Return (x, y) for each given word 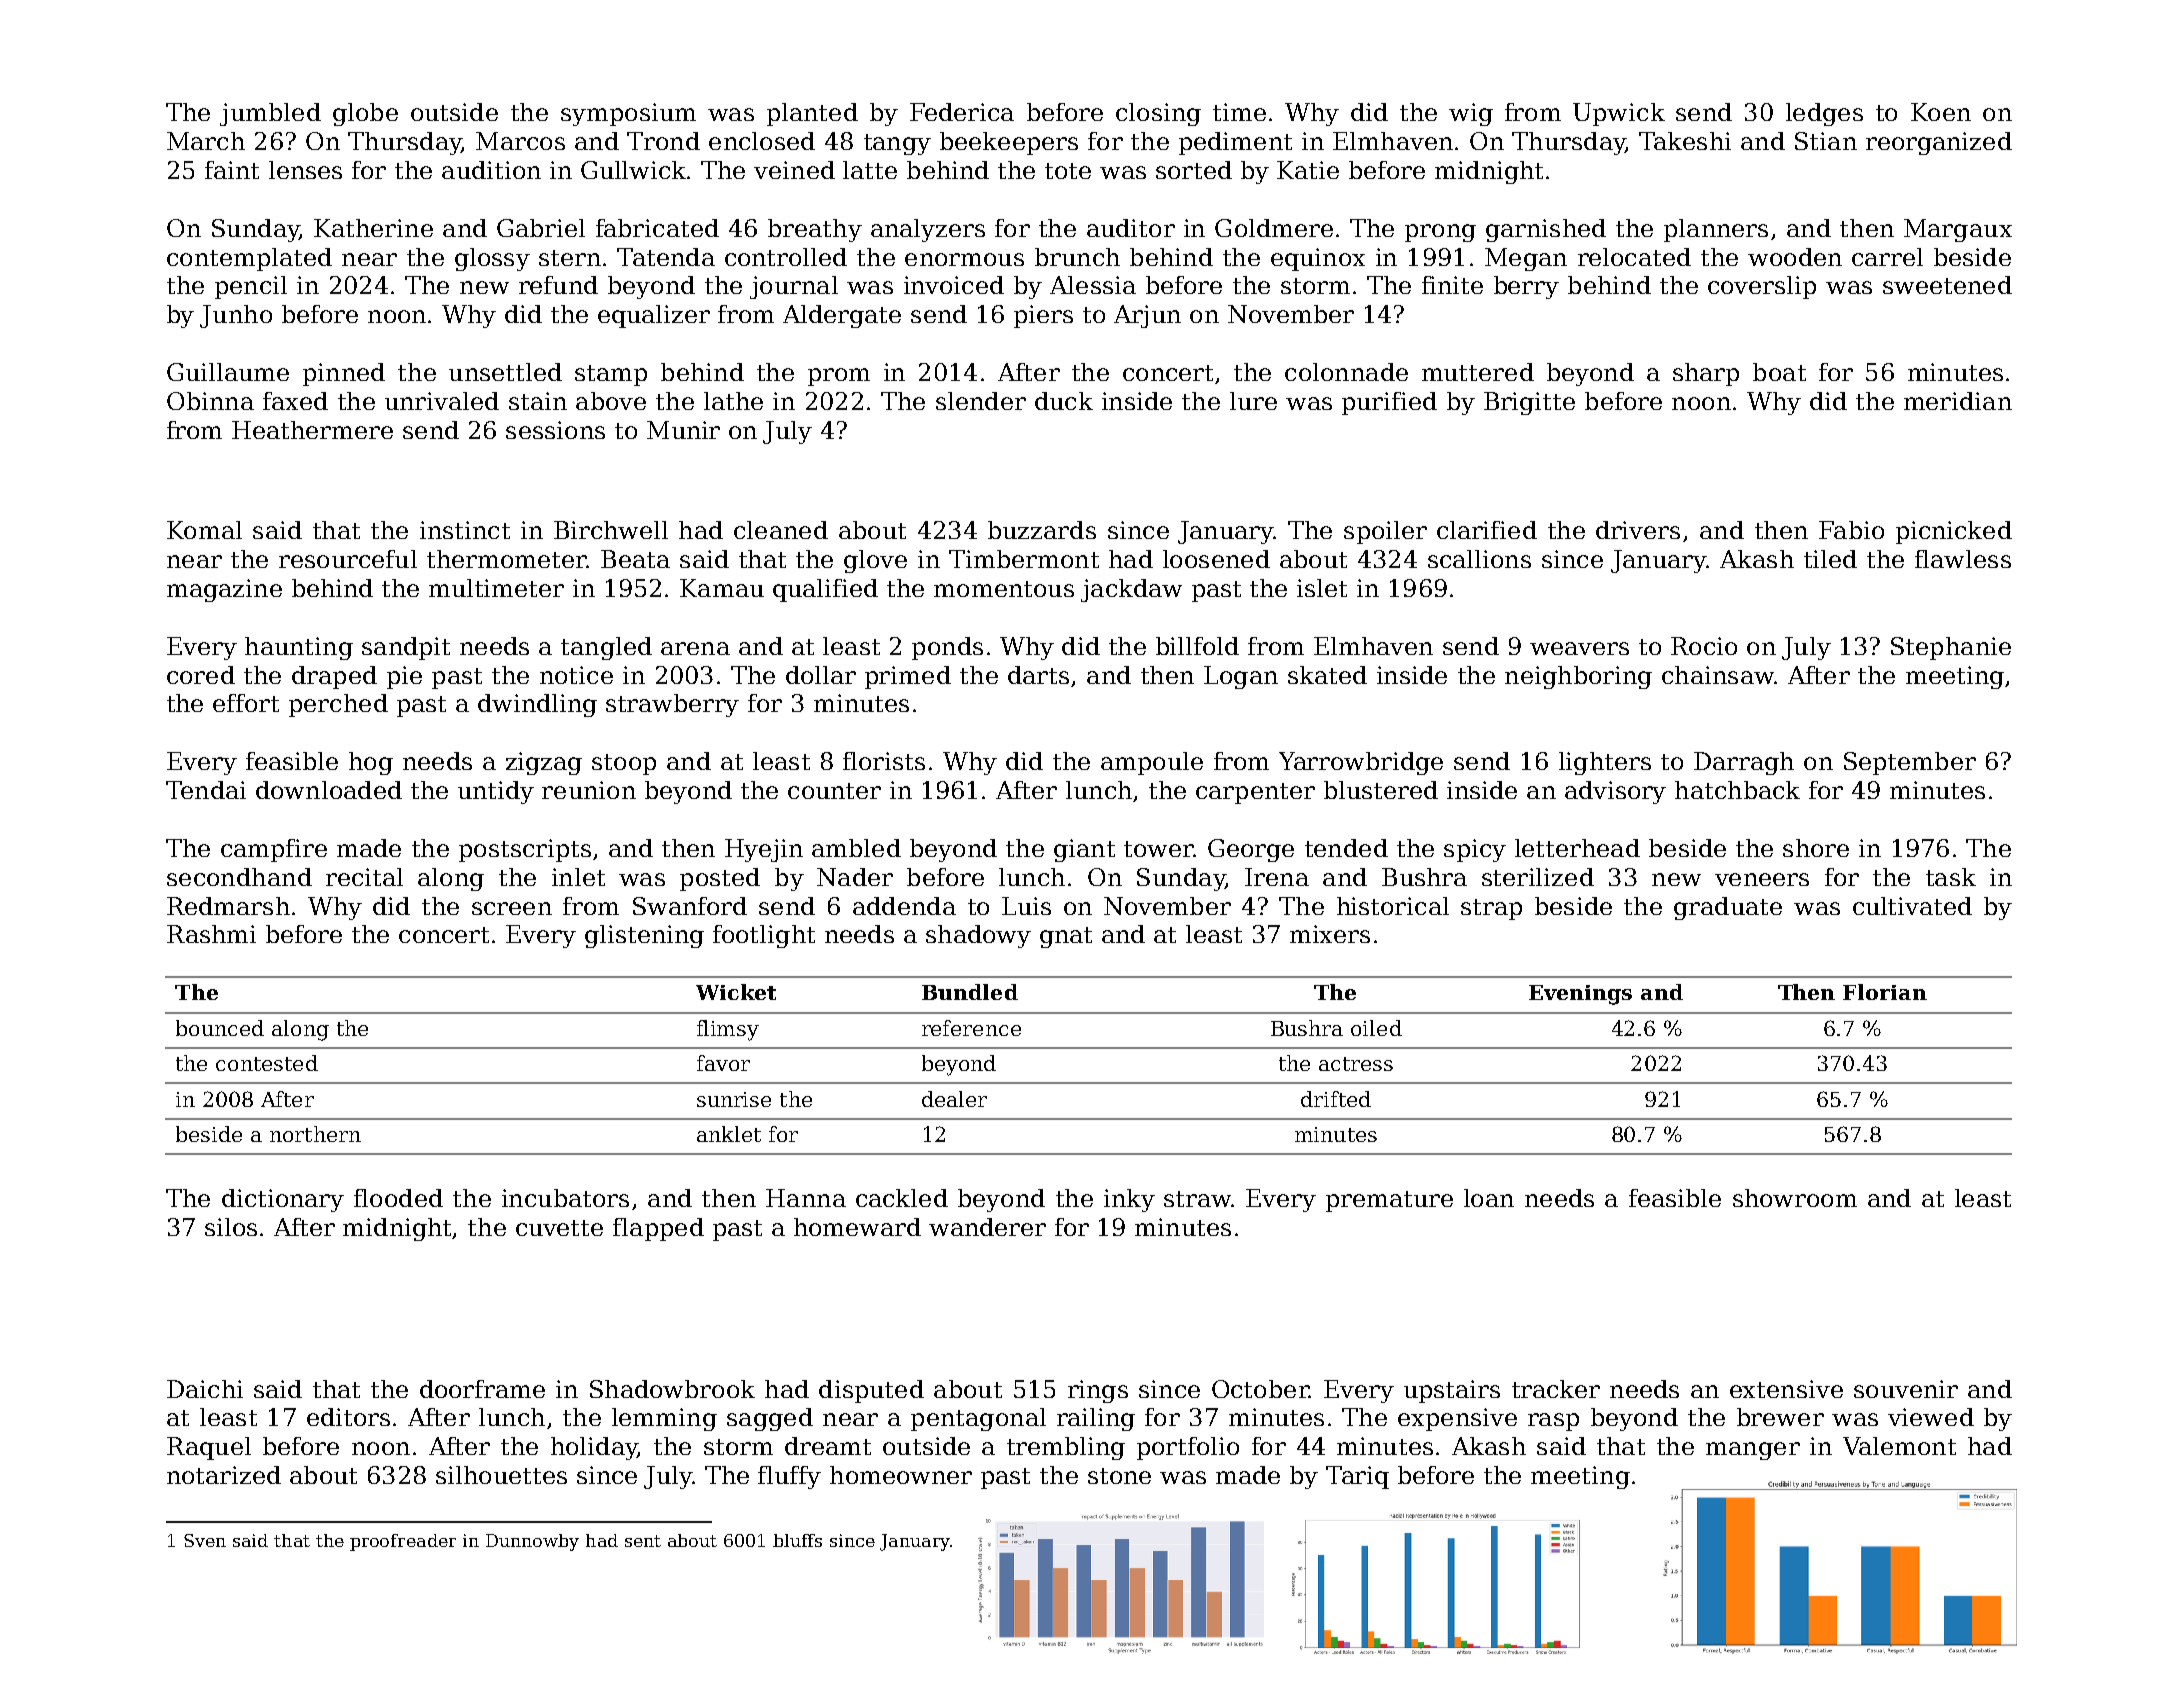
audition (491, 170)
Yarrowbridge (1361, 763)
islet (1322, 588)
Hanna (806, 1198)
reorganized (1939, 143)
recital (364, 877)
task (1951, 877)
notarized (224, 1475)
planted (812, 114)
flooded (398, 1198)
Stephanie (1951, 648)
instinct (465, 530)
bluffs (797, 1540)
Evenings (1580, 995)
